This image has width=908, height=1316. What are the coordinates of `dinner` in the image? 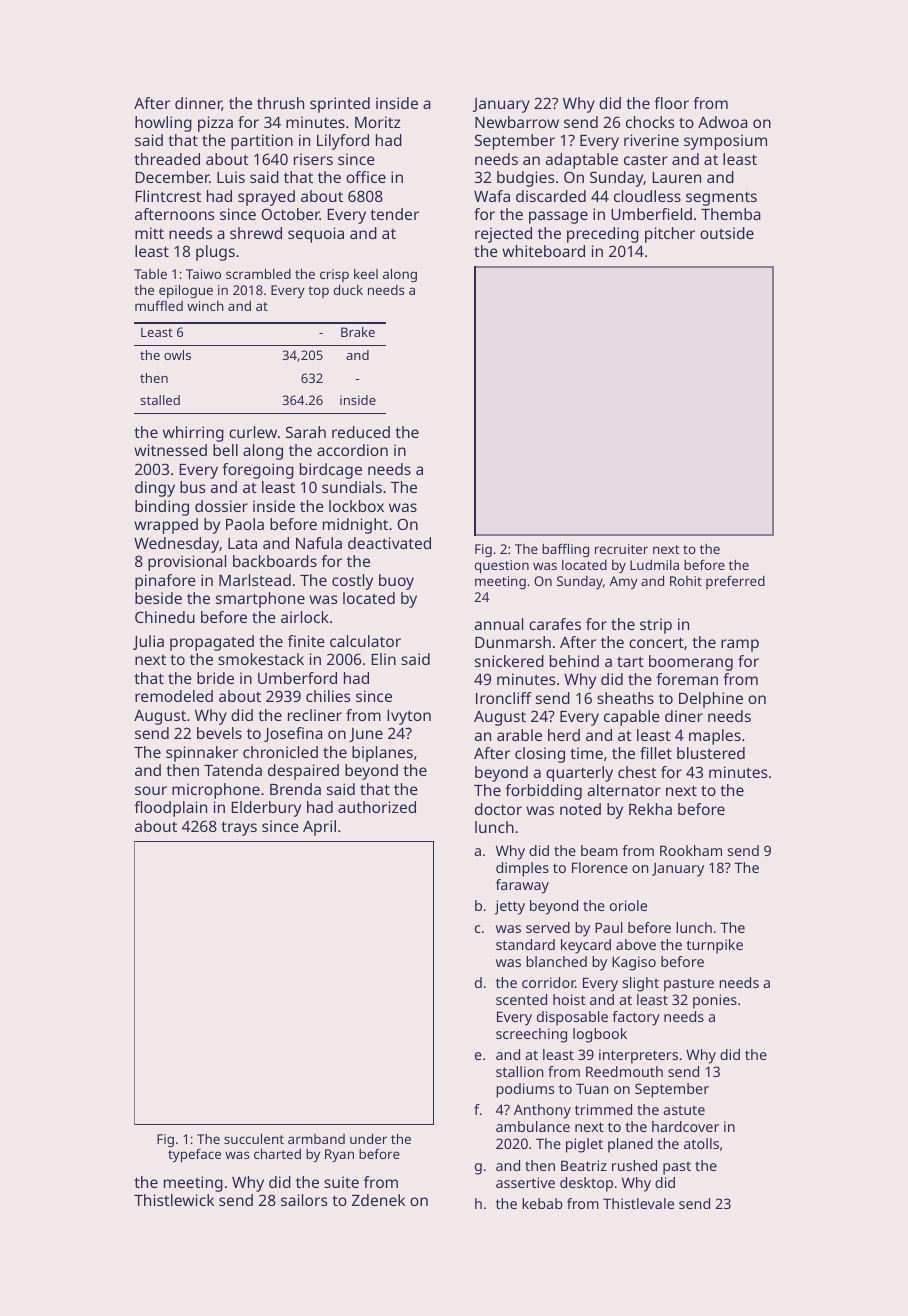 It's located at (198, 104).
